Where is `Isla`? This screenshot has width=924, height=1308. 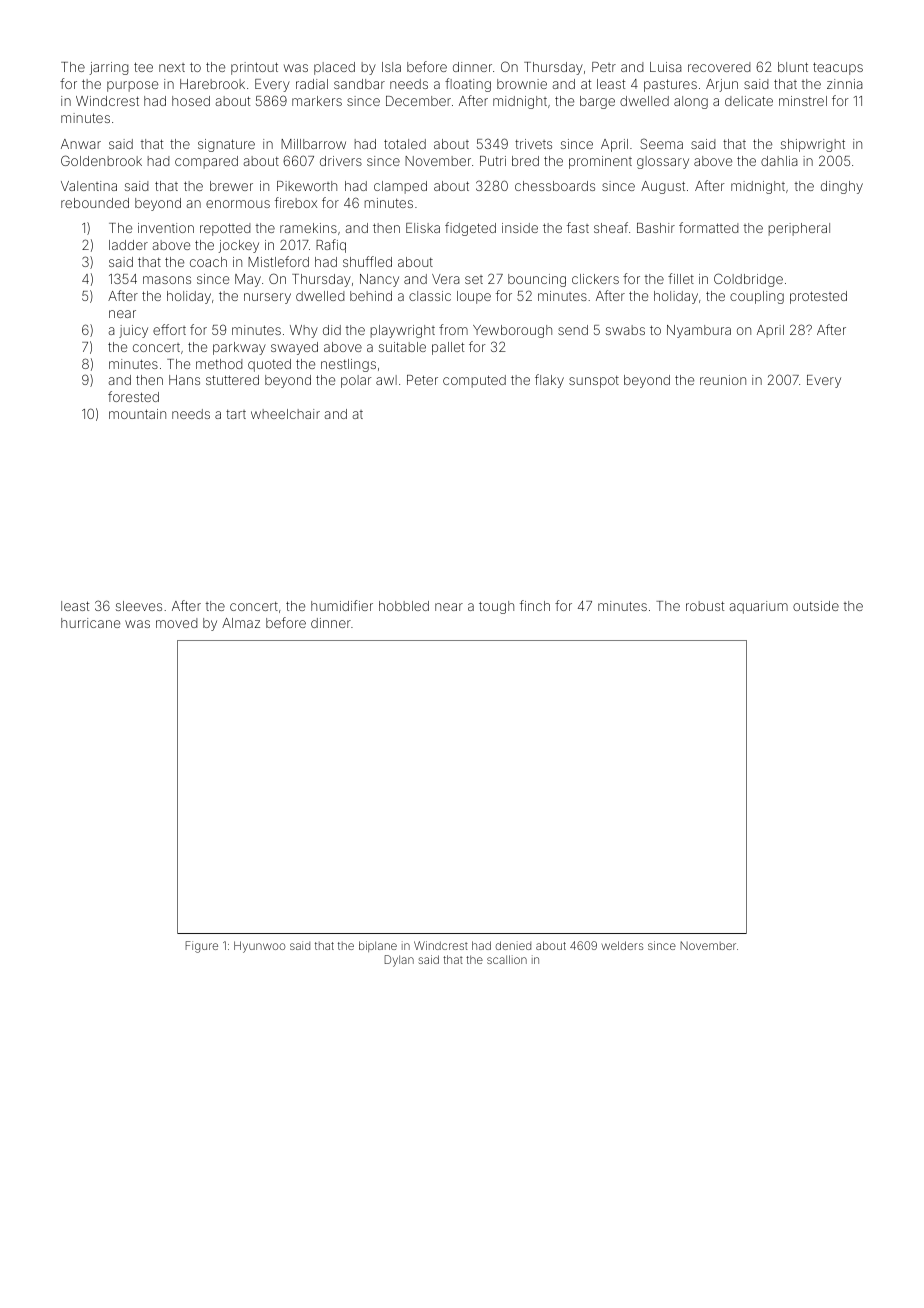
Isla is located at coordinates (391, 67).
